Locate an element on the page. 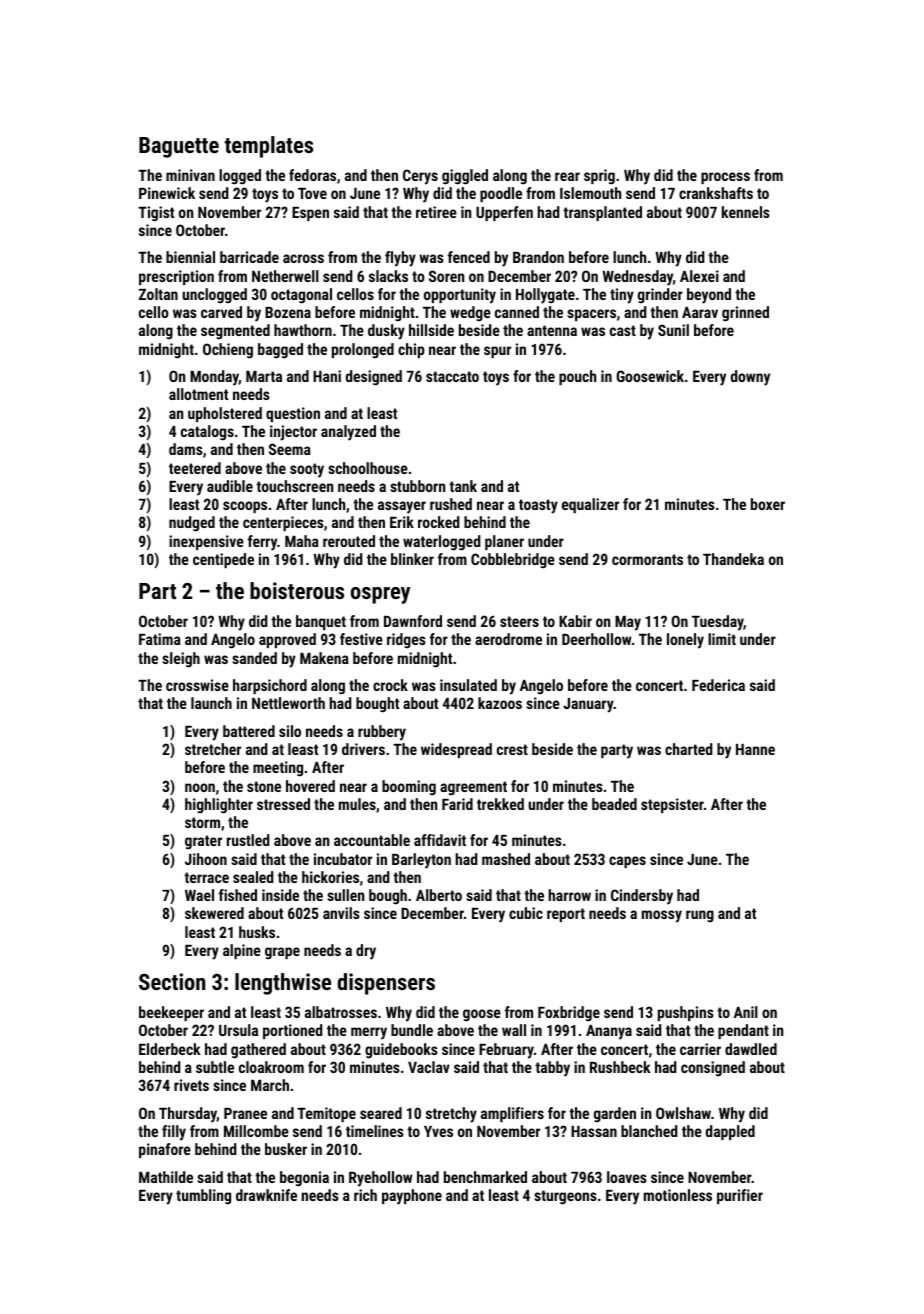 The image size is (924, 1314). Mathilde is located at coordinates (166, 1177).
